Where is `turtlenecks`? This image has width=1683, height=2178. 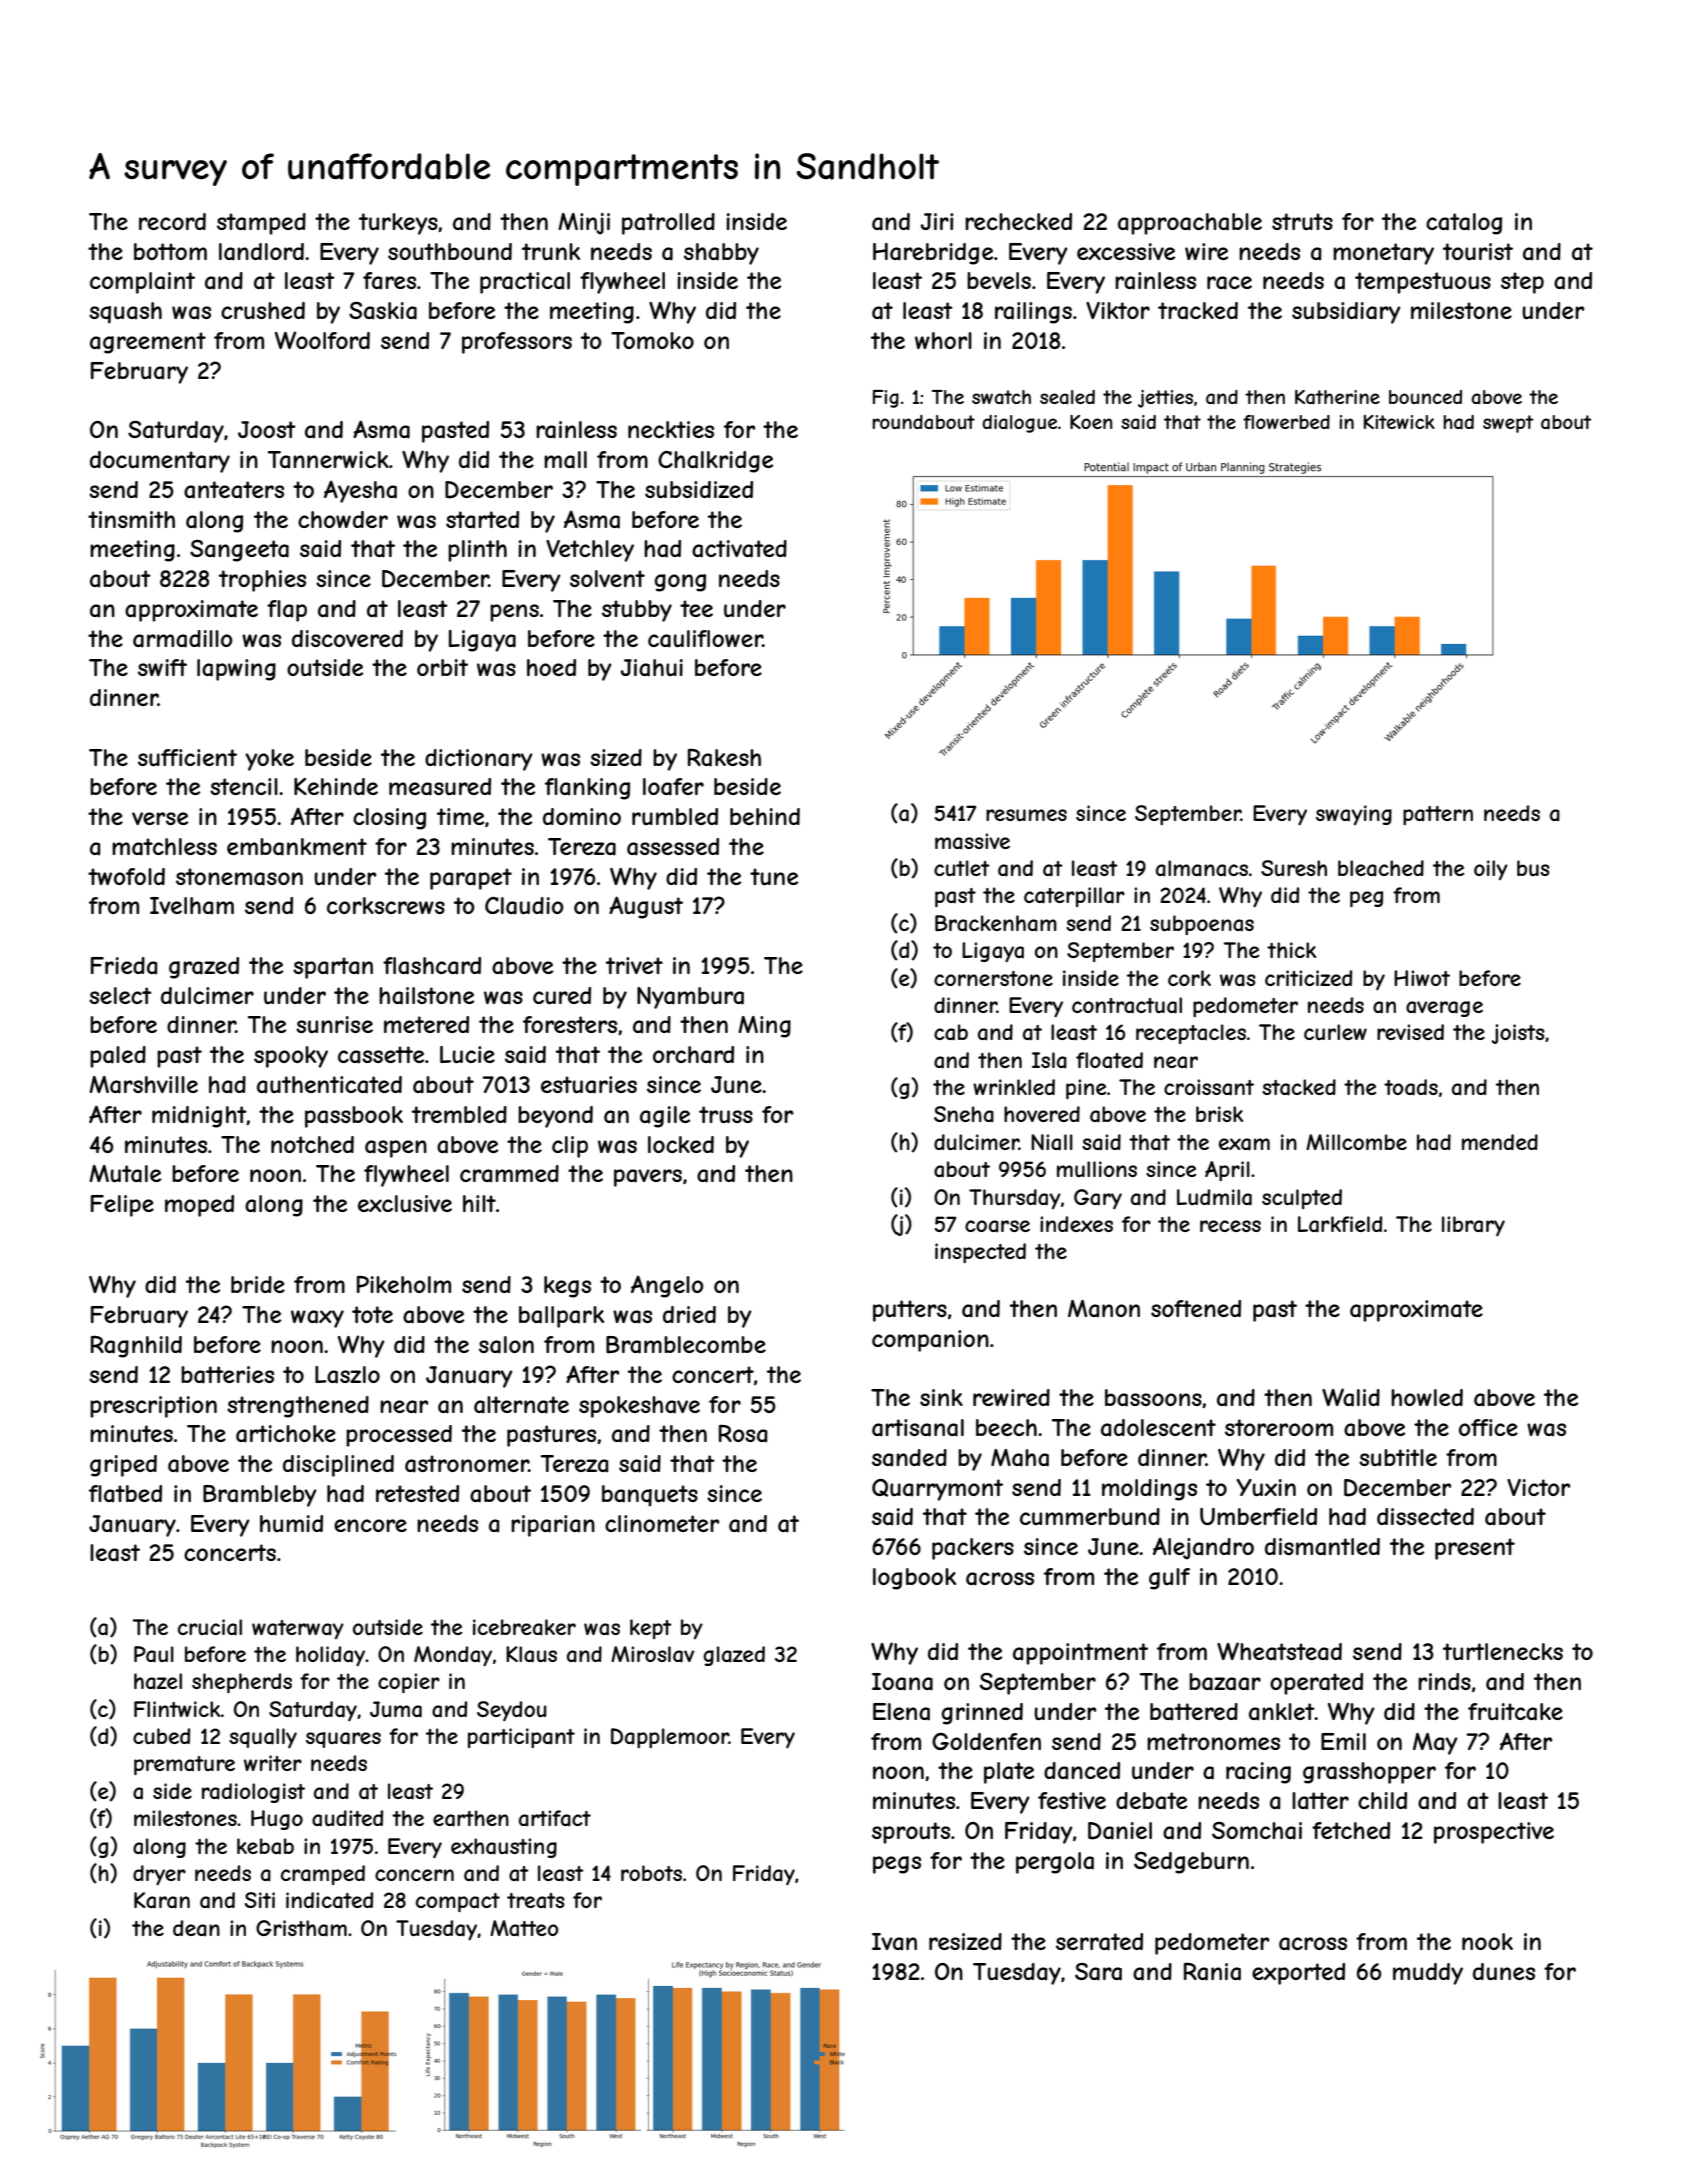
turtlenecks is located at coordinates (1503, 1651).
